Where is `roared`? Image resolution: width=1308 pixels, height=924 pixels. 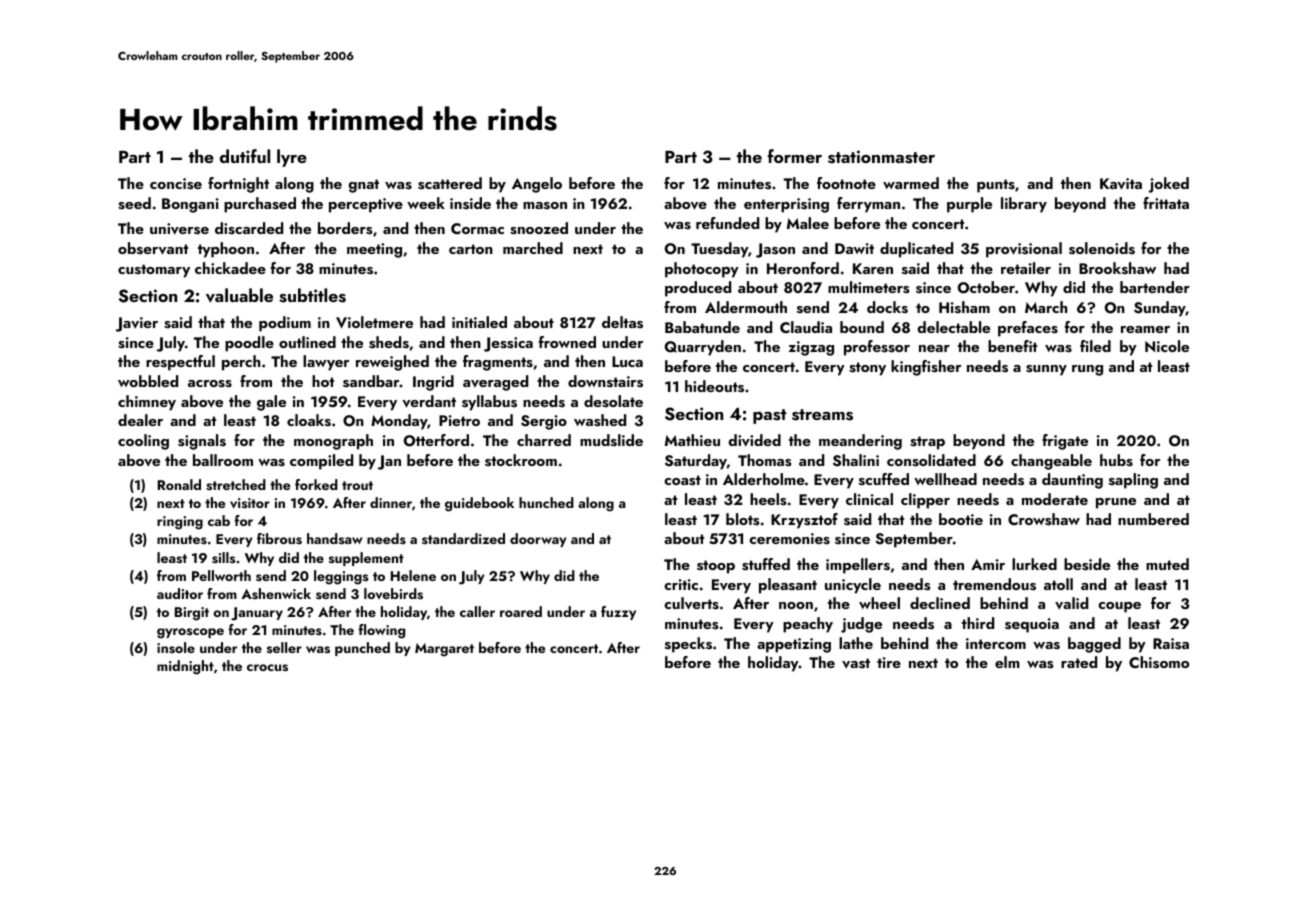
roared is located at coordinates (521, 611).
